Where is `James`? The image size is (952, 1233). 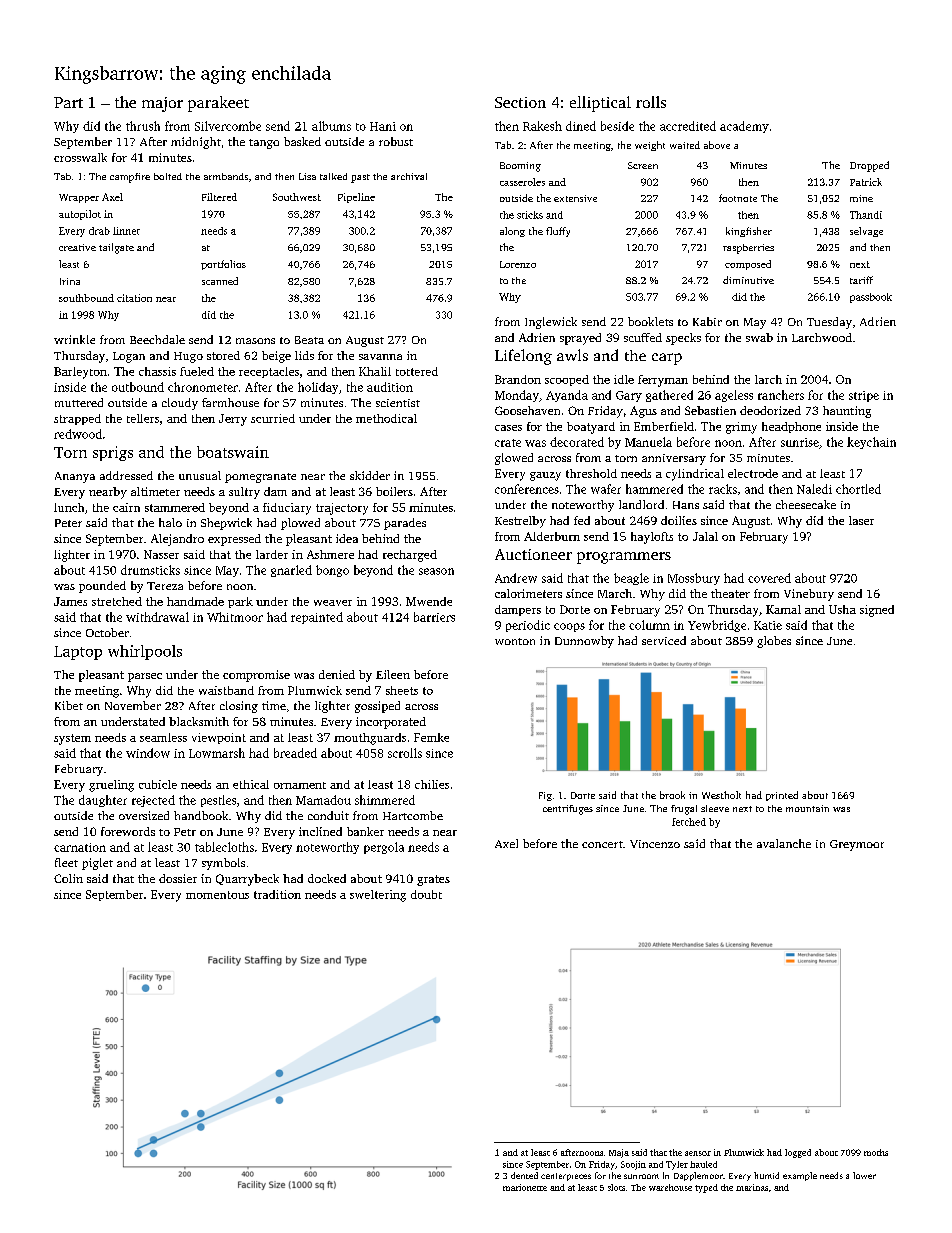 James is located at coordinates (70, 601).
